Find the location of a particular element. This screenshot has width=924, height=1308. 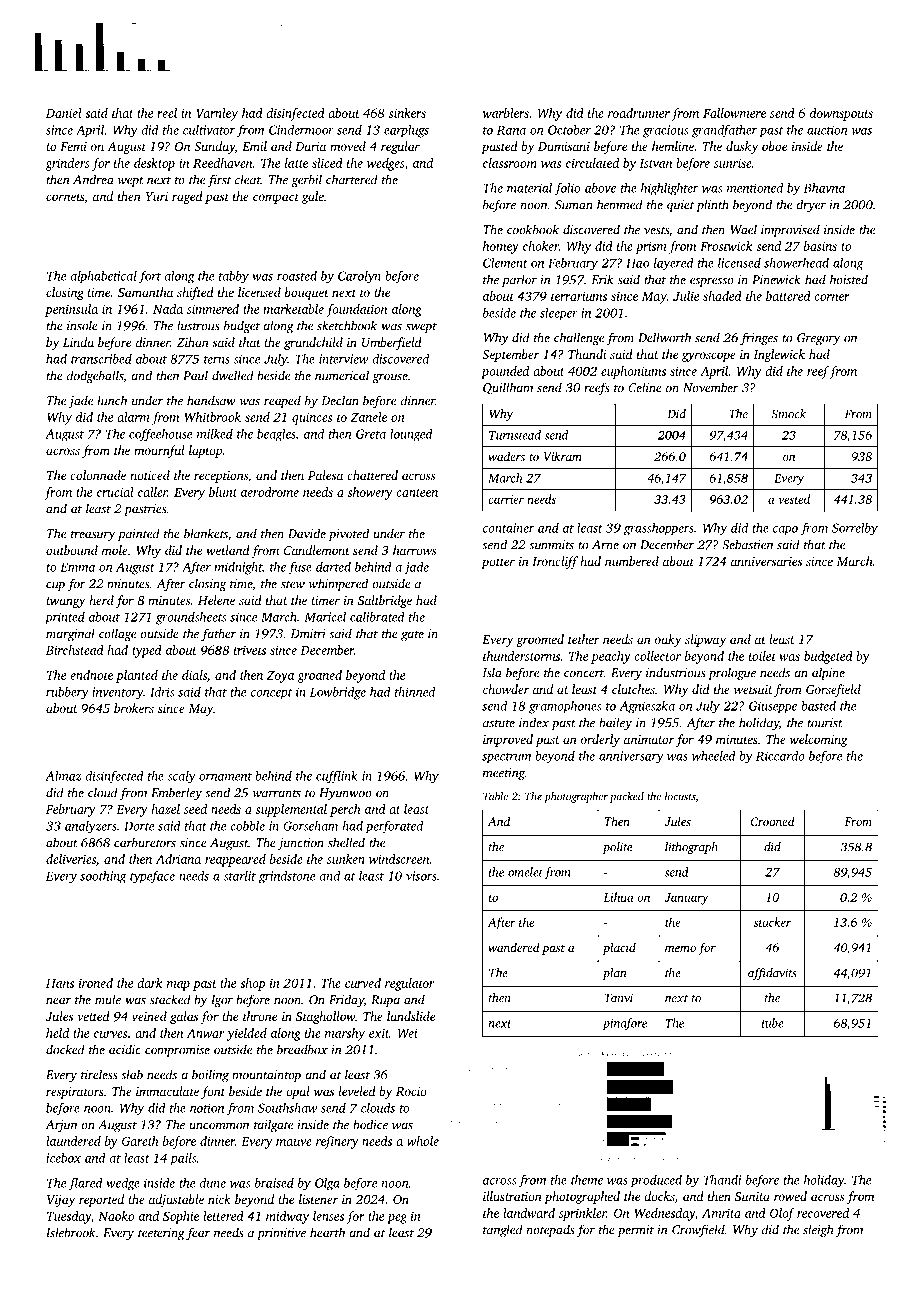

interview is located at coordinates (343, 359).
